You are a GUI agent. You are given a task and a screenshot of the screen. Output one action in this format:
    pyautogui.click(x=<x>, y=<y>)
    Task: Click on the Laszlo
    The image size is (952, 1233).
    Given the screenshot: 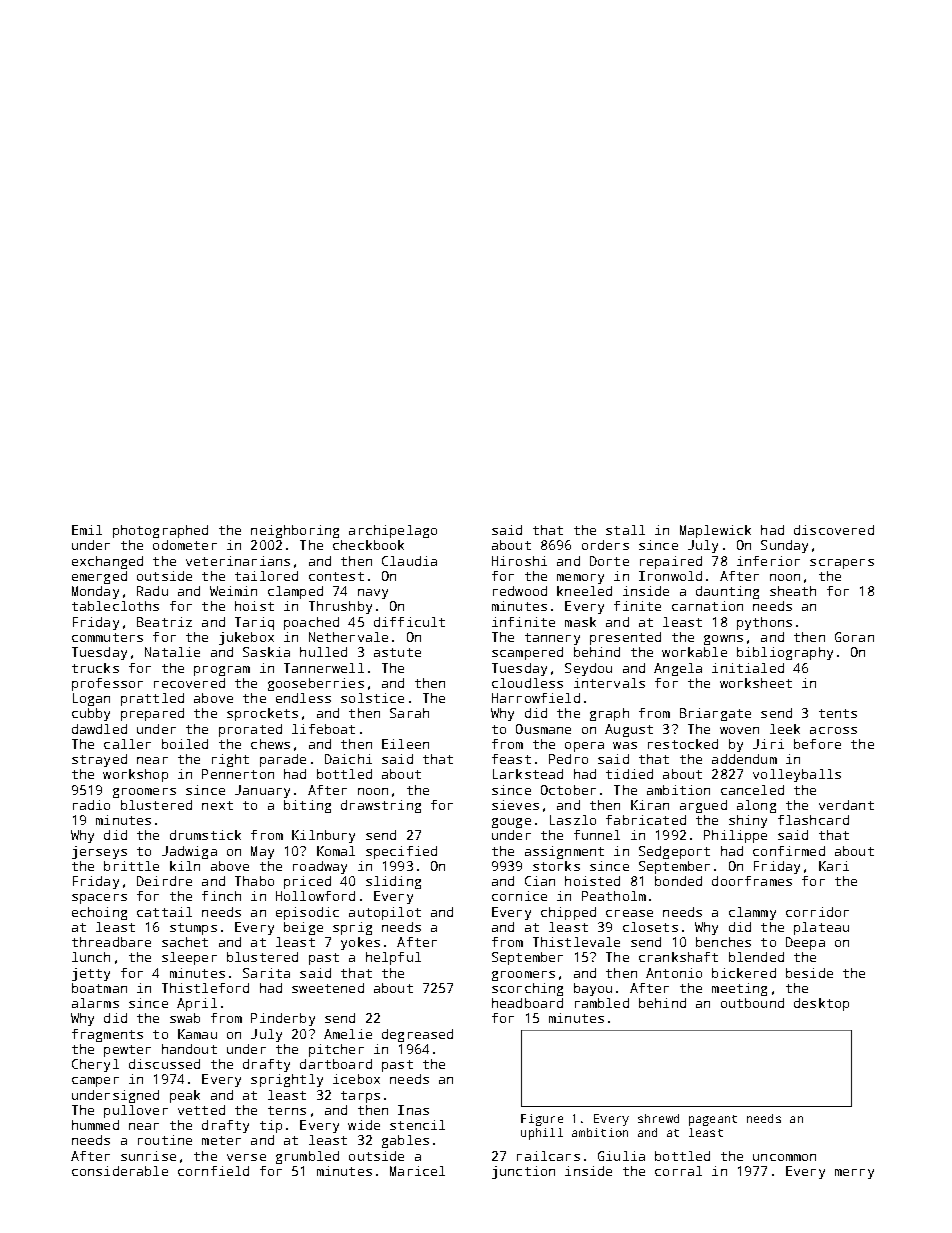 What is the action you would take?
    pyautogui.click(x=573, y=820)
